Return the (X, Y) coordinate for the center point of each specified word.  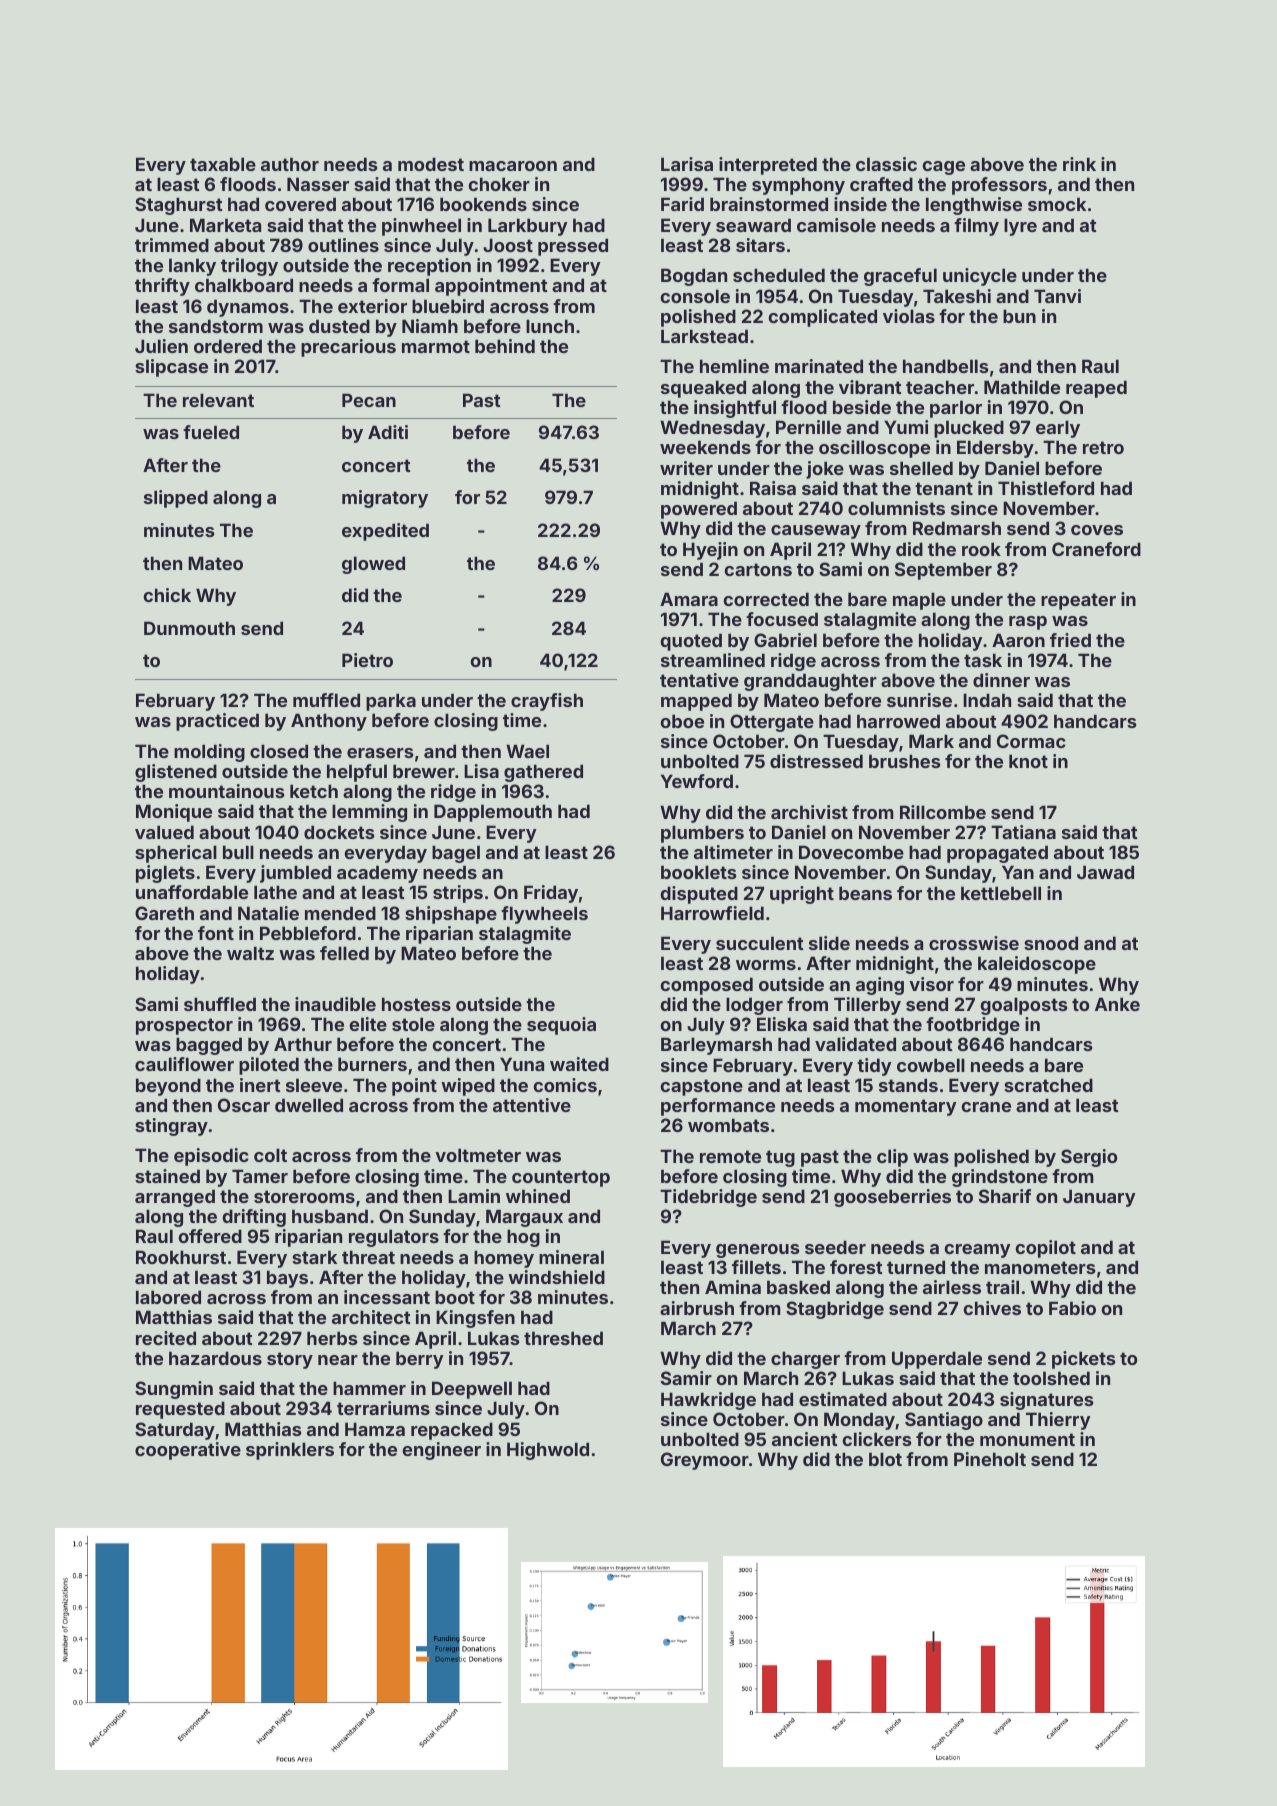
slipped (176, 499)
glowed (373, 565)
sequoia (561, 1026)
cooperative (188, 1451)
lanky (192, 267)
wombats (728, 1125)
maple (919, 601)
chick (167, 595)
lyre (1020, 227)
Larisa (687, 164)
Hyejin (710, 551)
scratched (1048, 1085)
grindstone (1000, 1178)
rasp (1028, 623)
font (216, 933)
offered (210, 1236)
